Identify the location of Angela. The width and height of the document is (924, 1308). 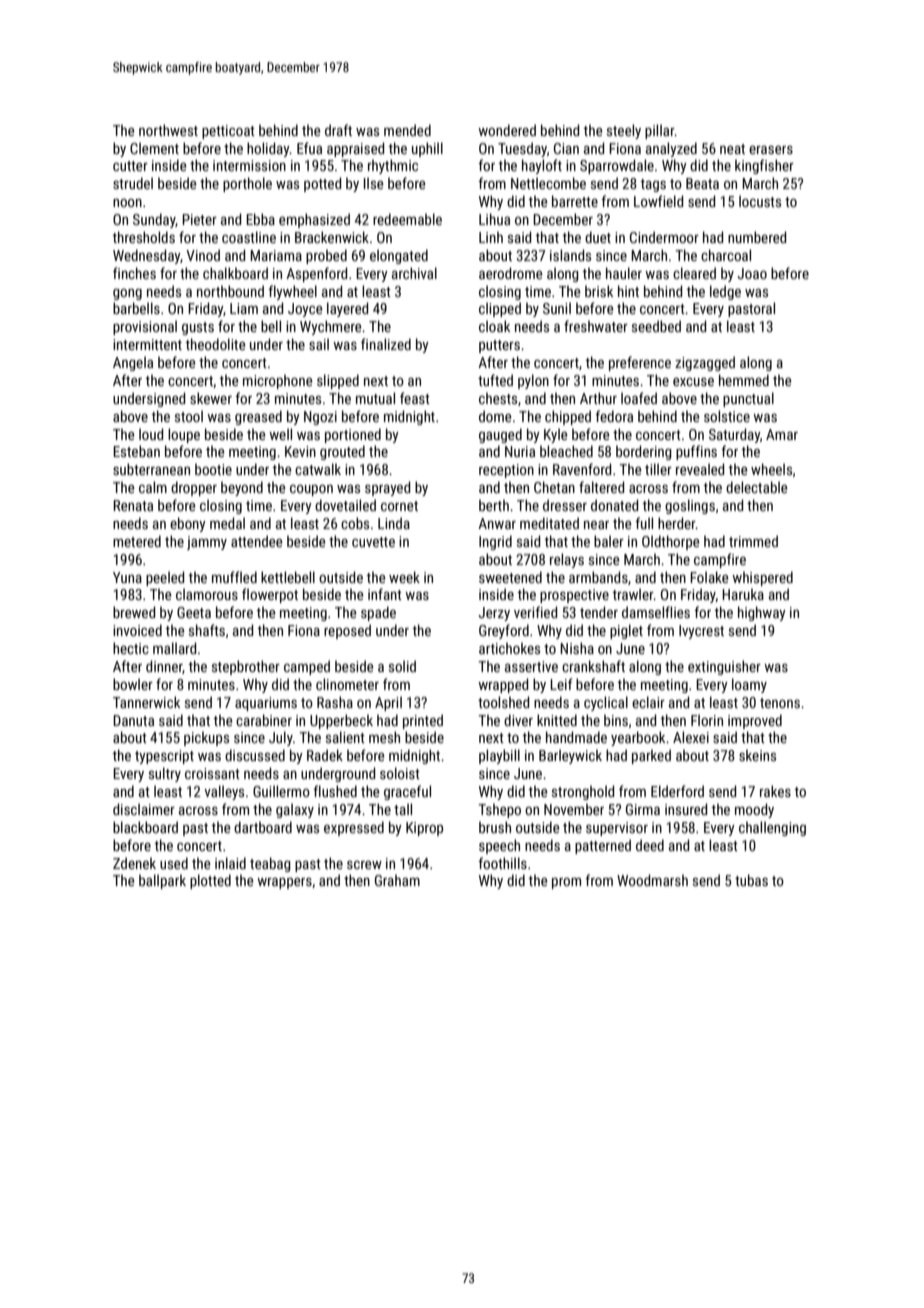
(133, 363).
